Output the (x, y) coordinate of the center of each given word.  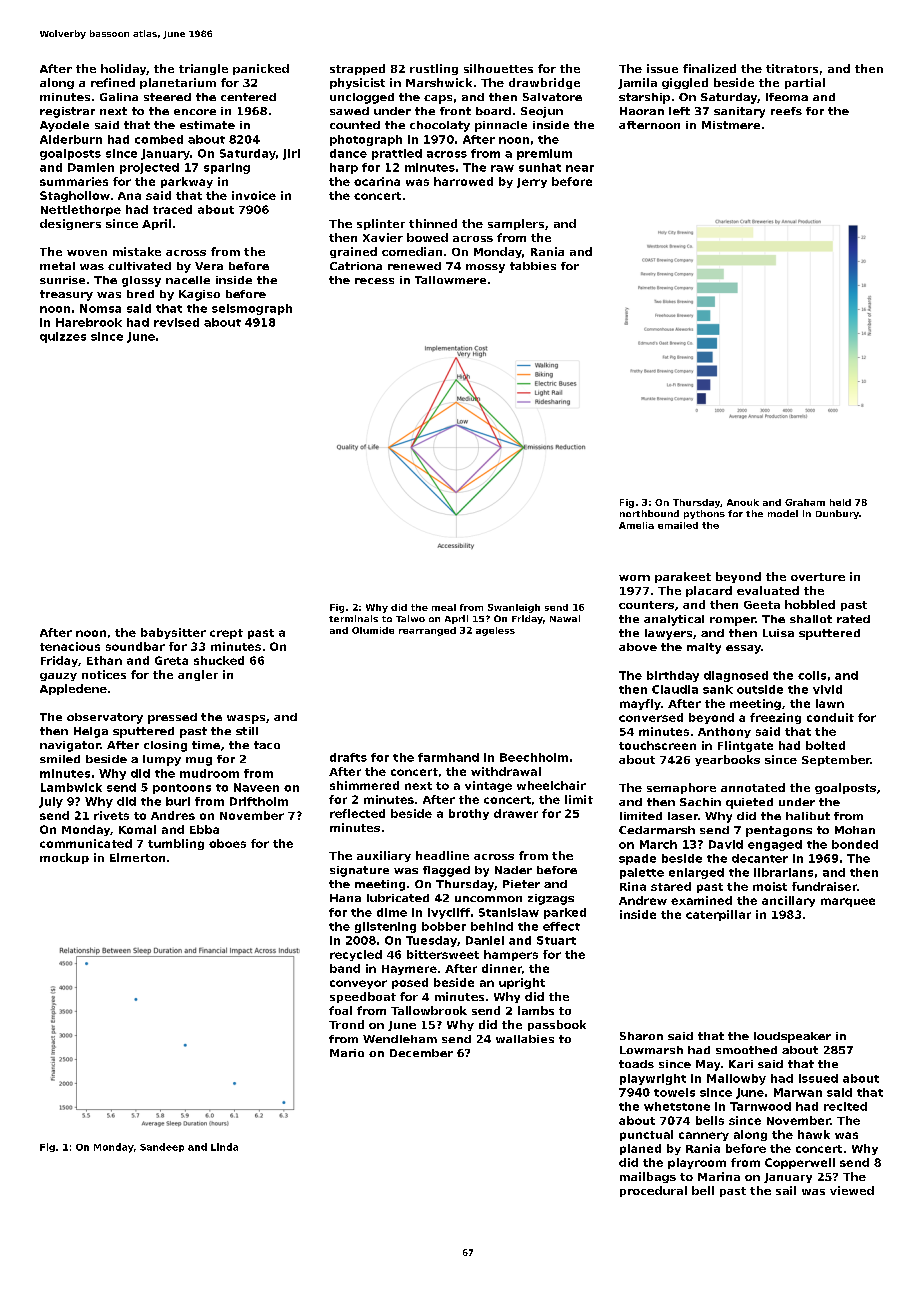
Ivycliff (449, 913)
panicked (261, 69)
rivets (111, 815)
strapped (357, 69)
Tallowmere (450, 280)
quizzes (63, 337)
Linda (224, 1147)
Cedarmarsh (657, 830)
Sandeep (162, 1147)
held (840, 502)
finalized (709, 68)
